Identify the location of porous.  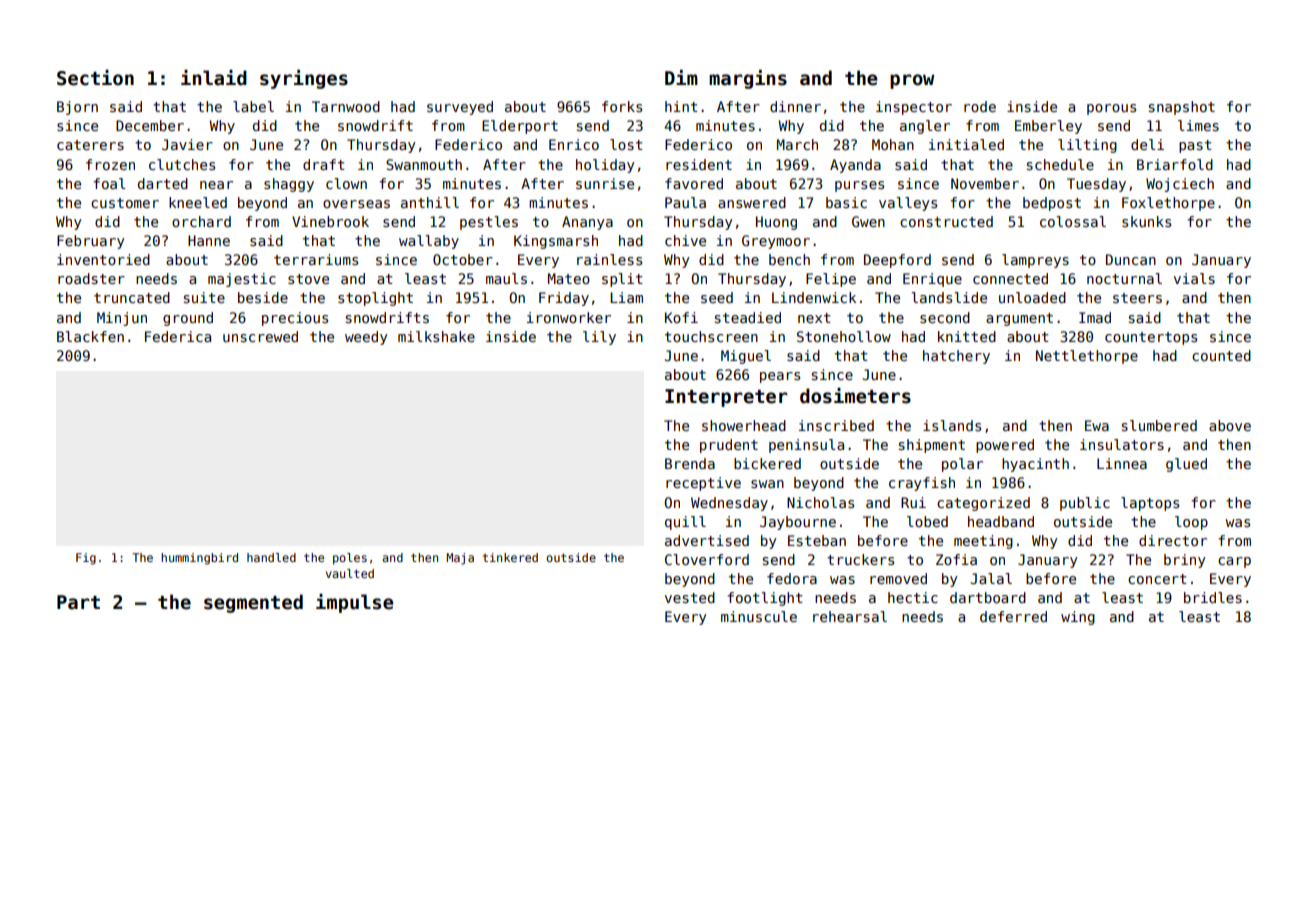
(1111, 109).
